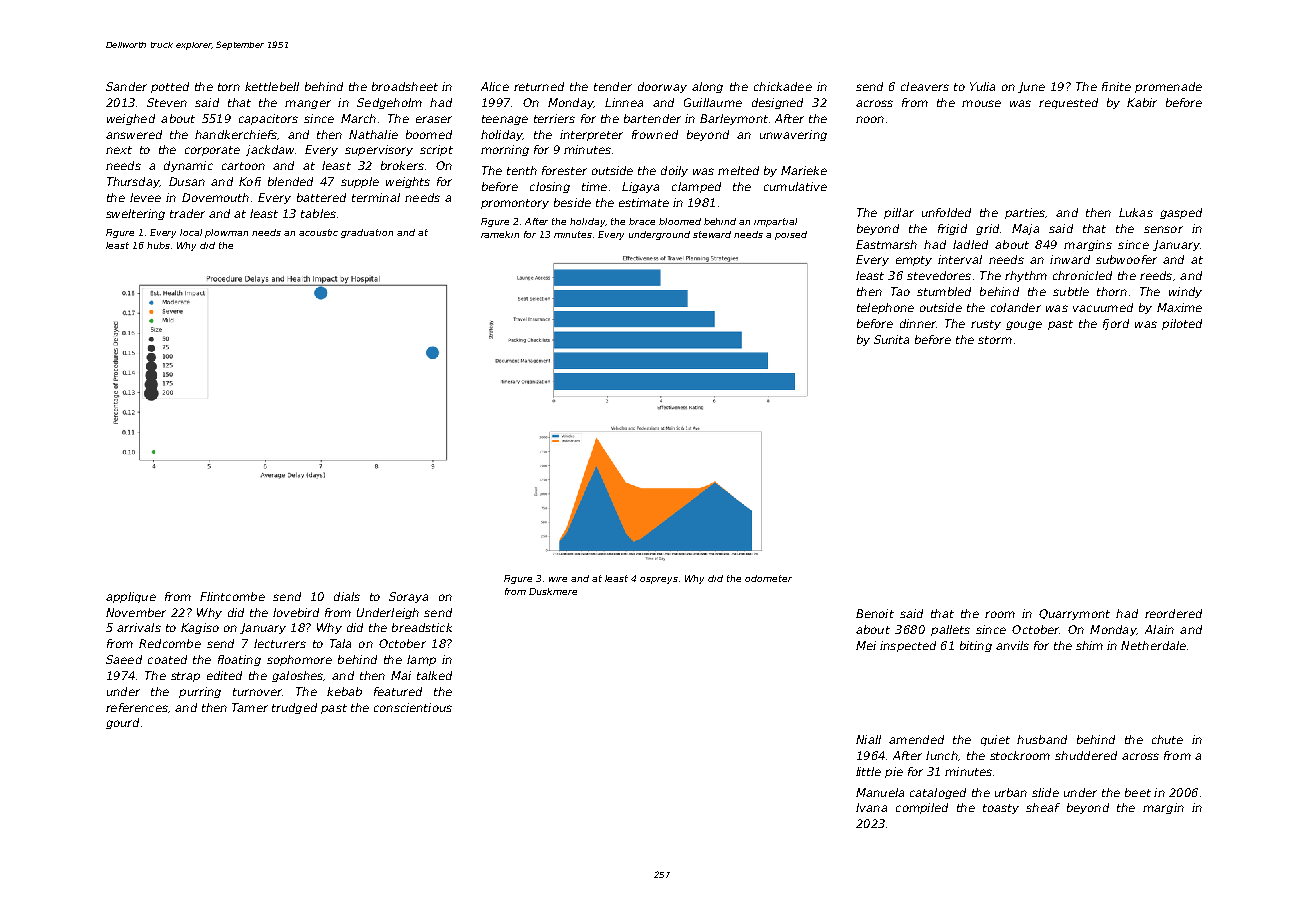  Describe the element at coordinates (891, 339) in the screenshot. I see `Sunita` at that location.
